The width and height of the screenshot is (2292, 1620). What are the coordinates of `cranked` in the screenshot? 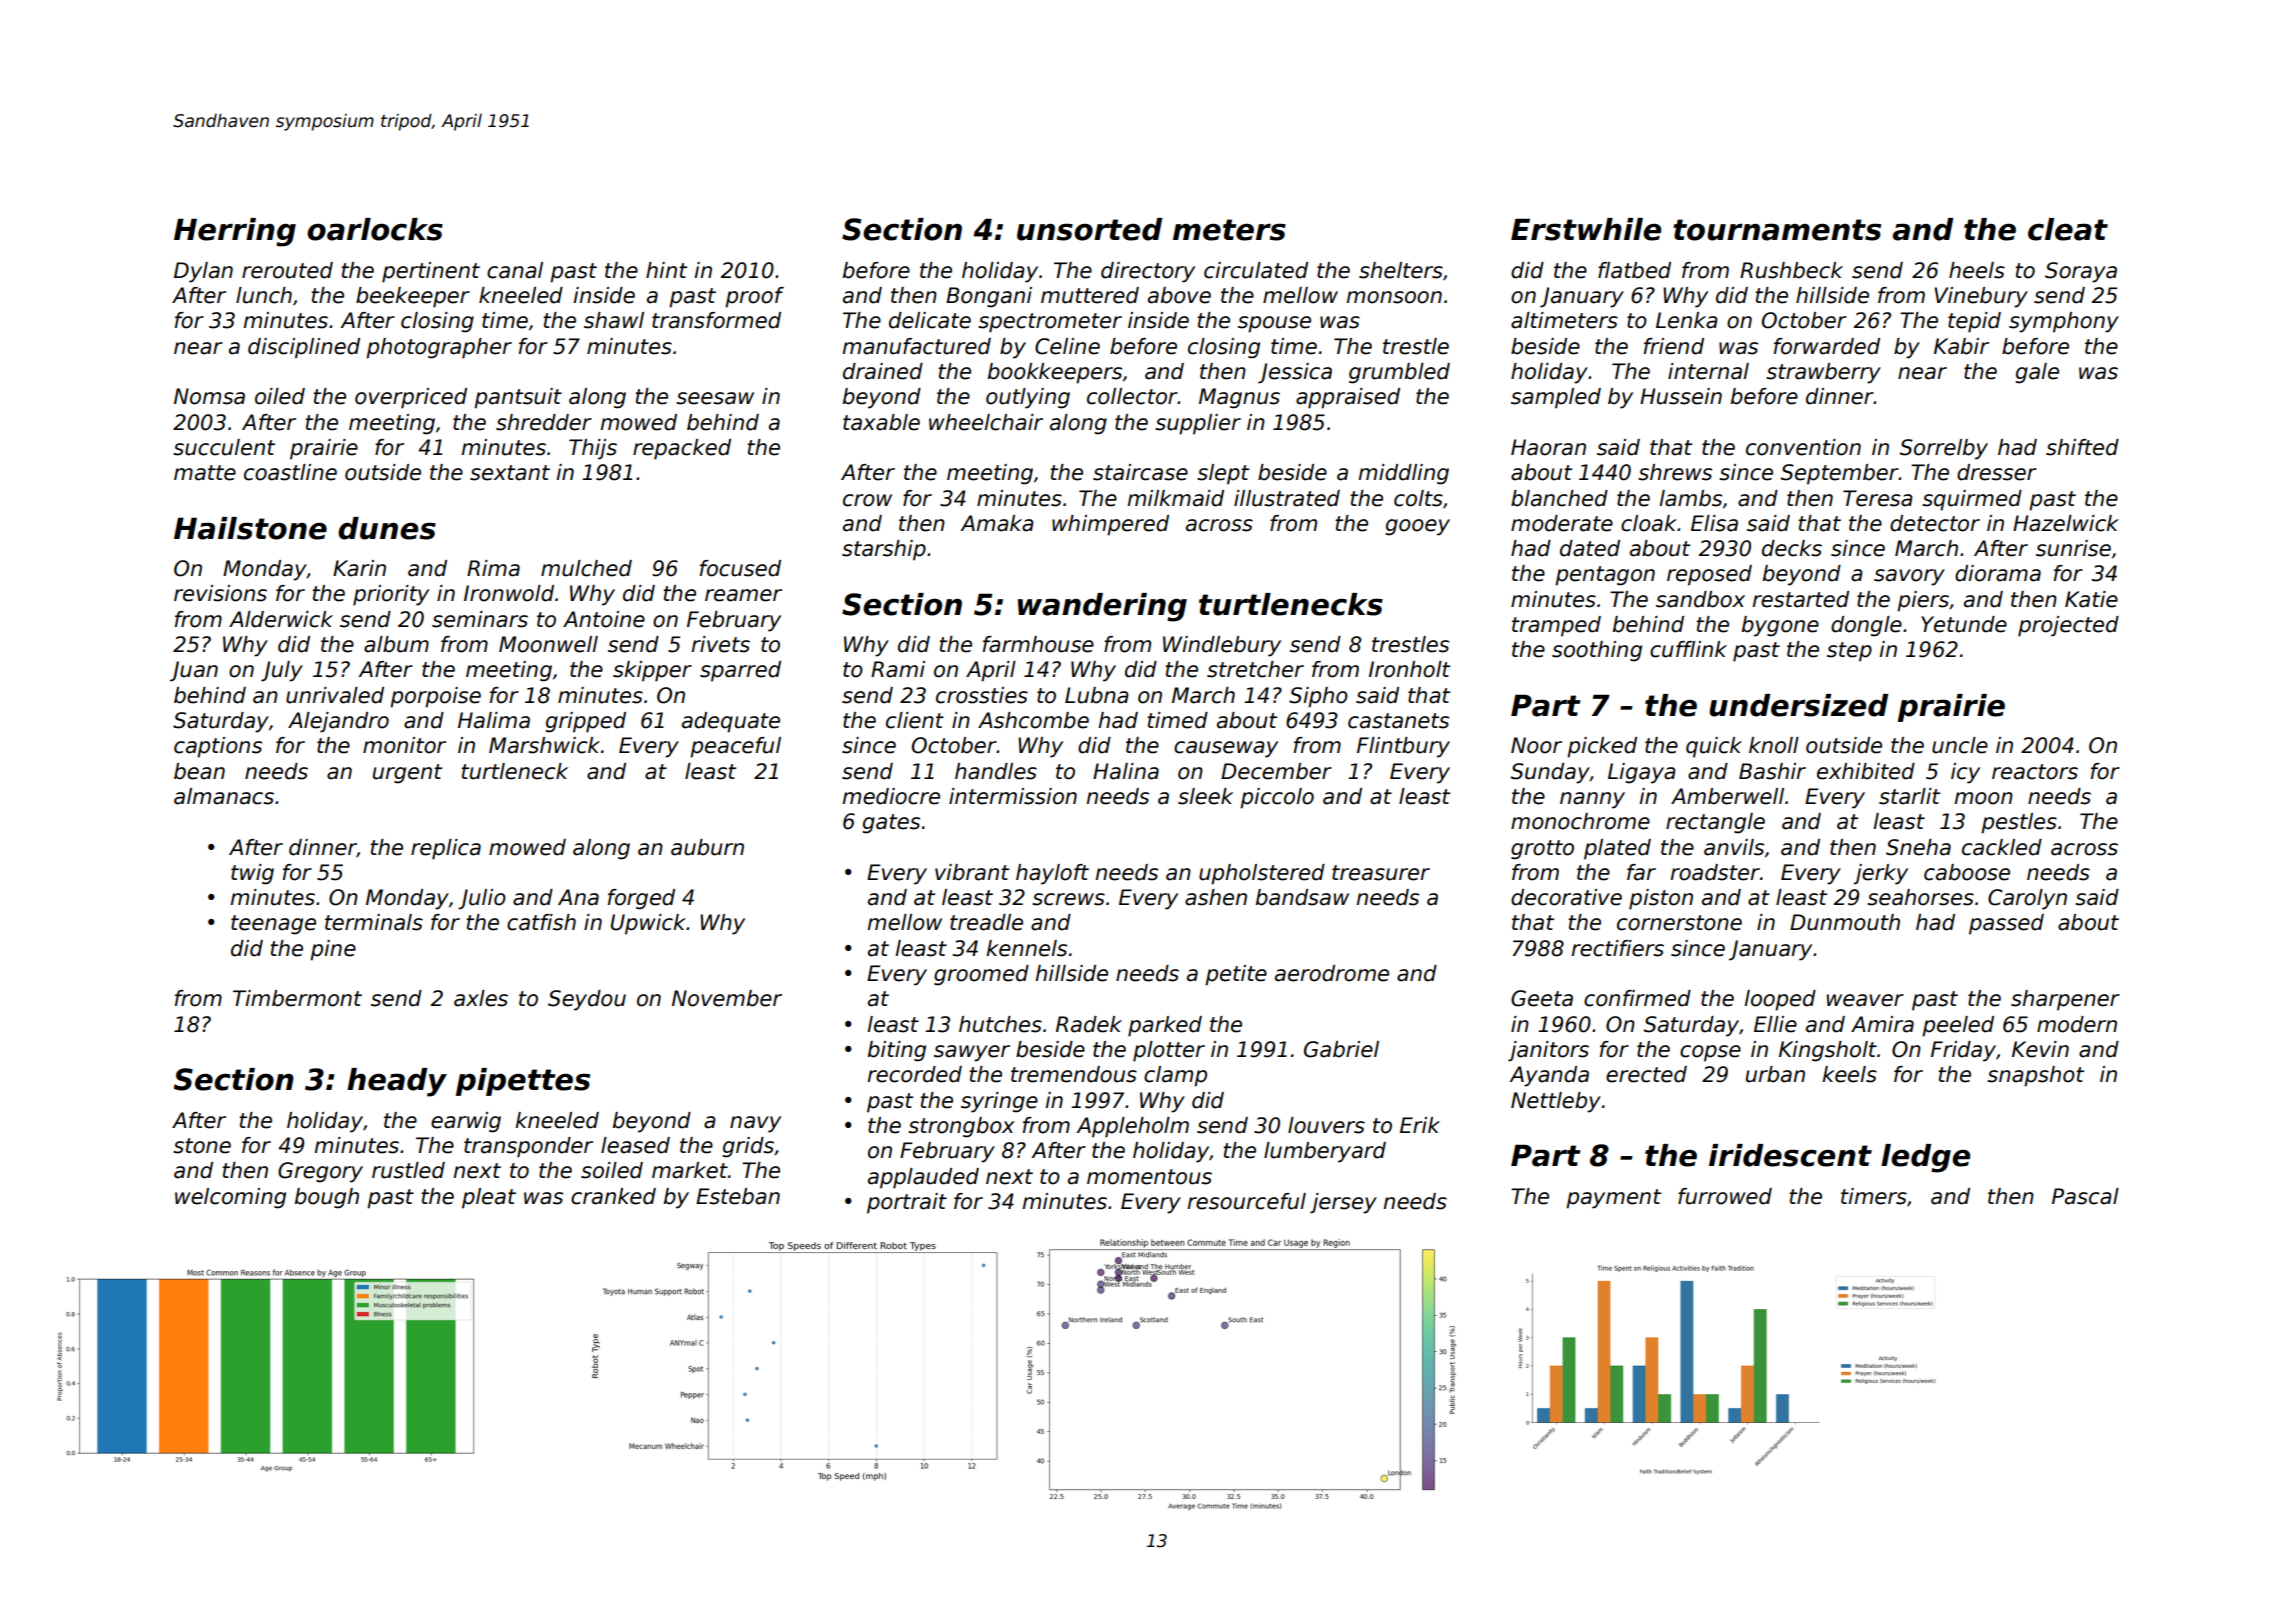 It's located at (613, 1196).
